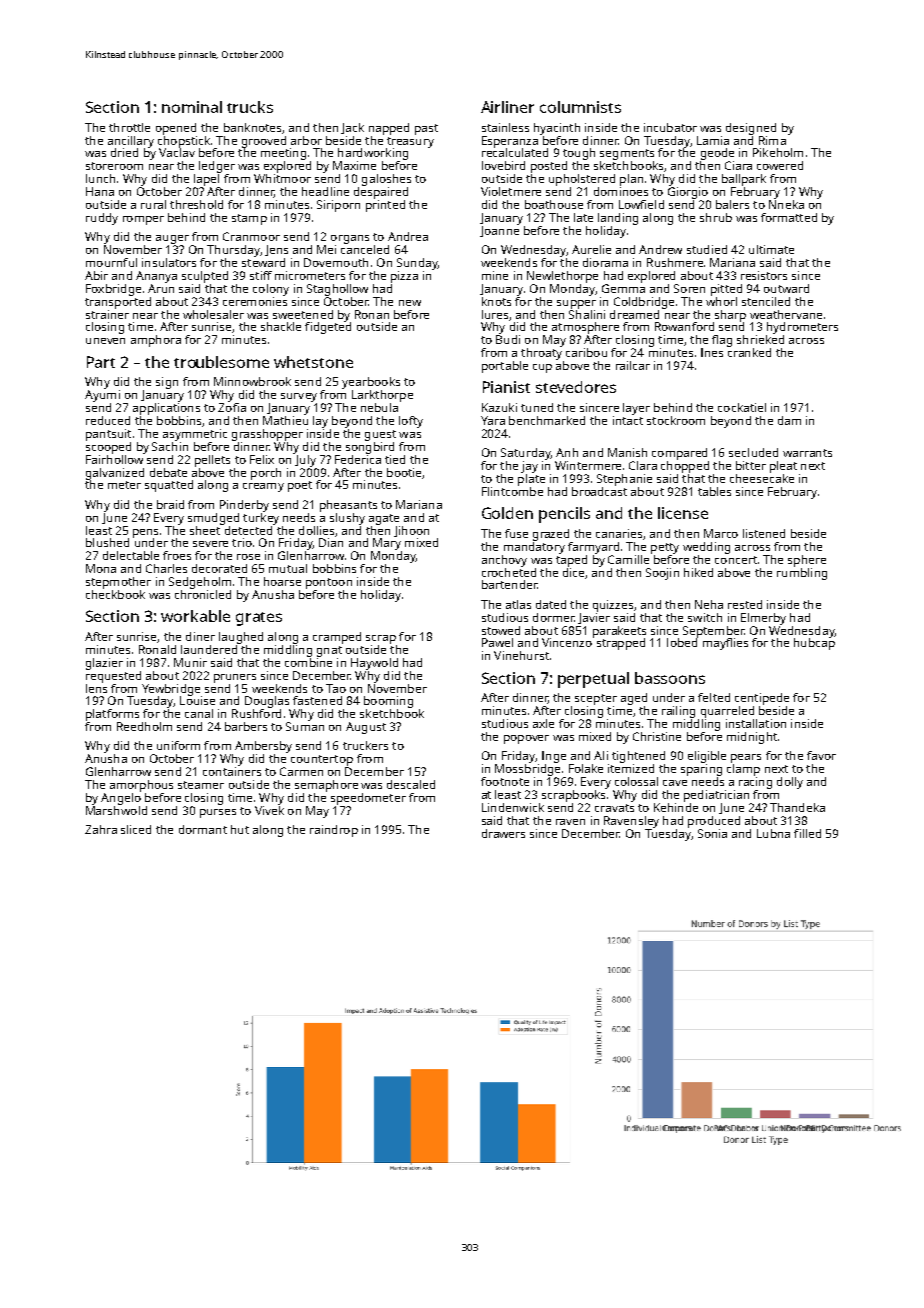 The height and width of the screenshot is (1308, 924). What do you see at coordinates (235, 678) in the screenshot?
I see `pruners` at bounding box center [235, 678].
